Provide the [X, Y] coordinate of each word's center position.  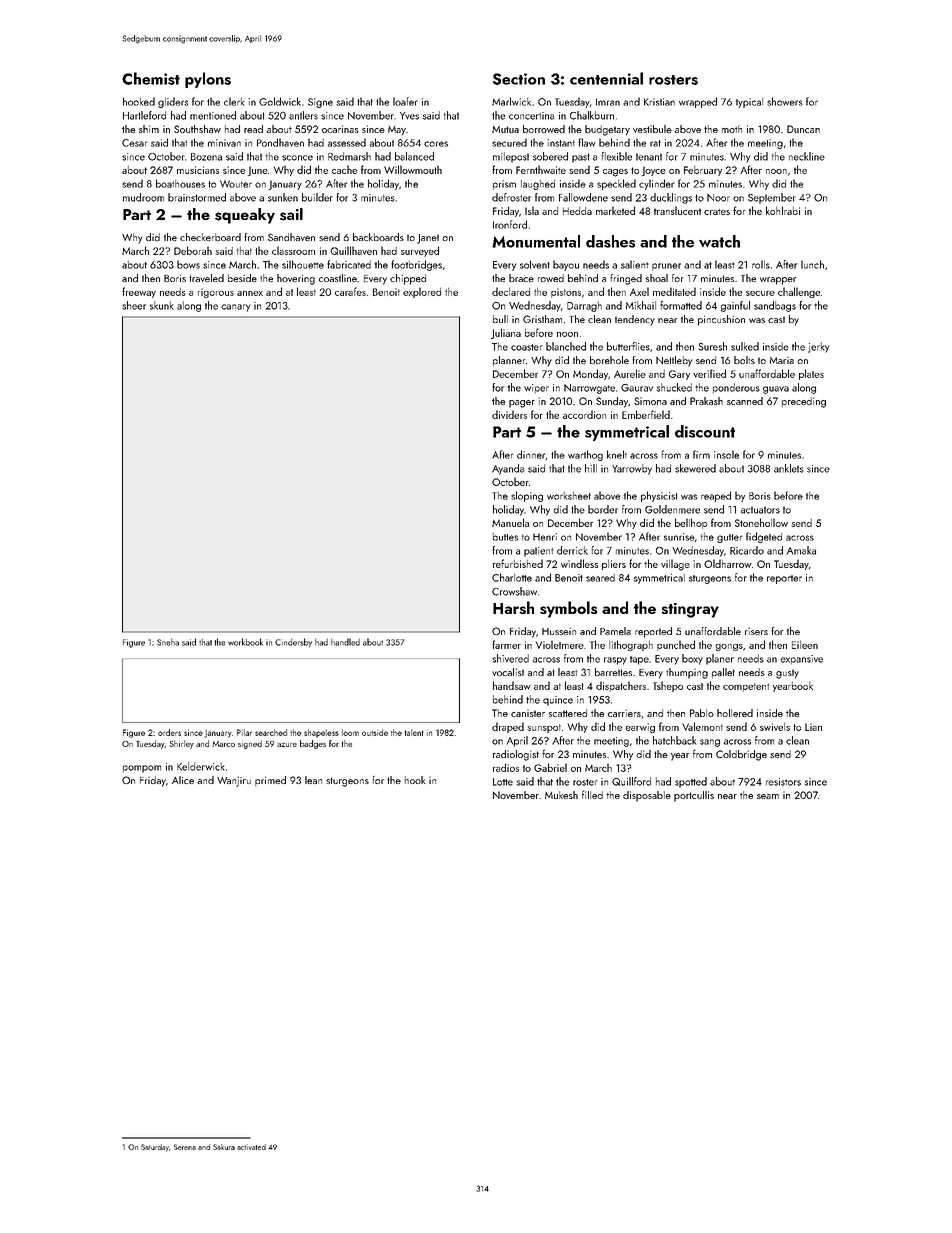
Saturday [155, 1148]
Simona [650, 401]
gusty [787, 674]
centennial [606, 78]
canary [236, 308]
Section [519, 79]
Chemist [151, 78]
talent [414, 732]
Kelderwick [201, 766]
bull [500, 319]
